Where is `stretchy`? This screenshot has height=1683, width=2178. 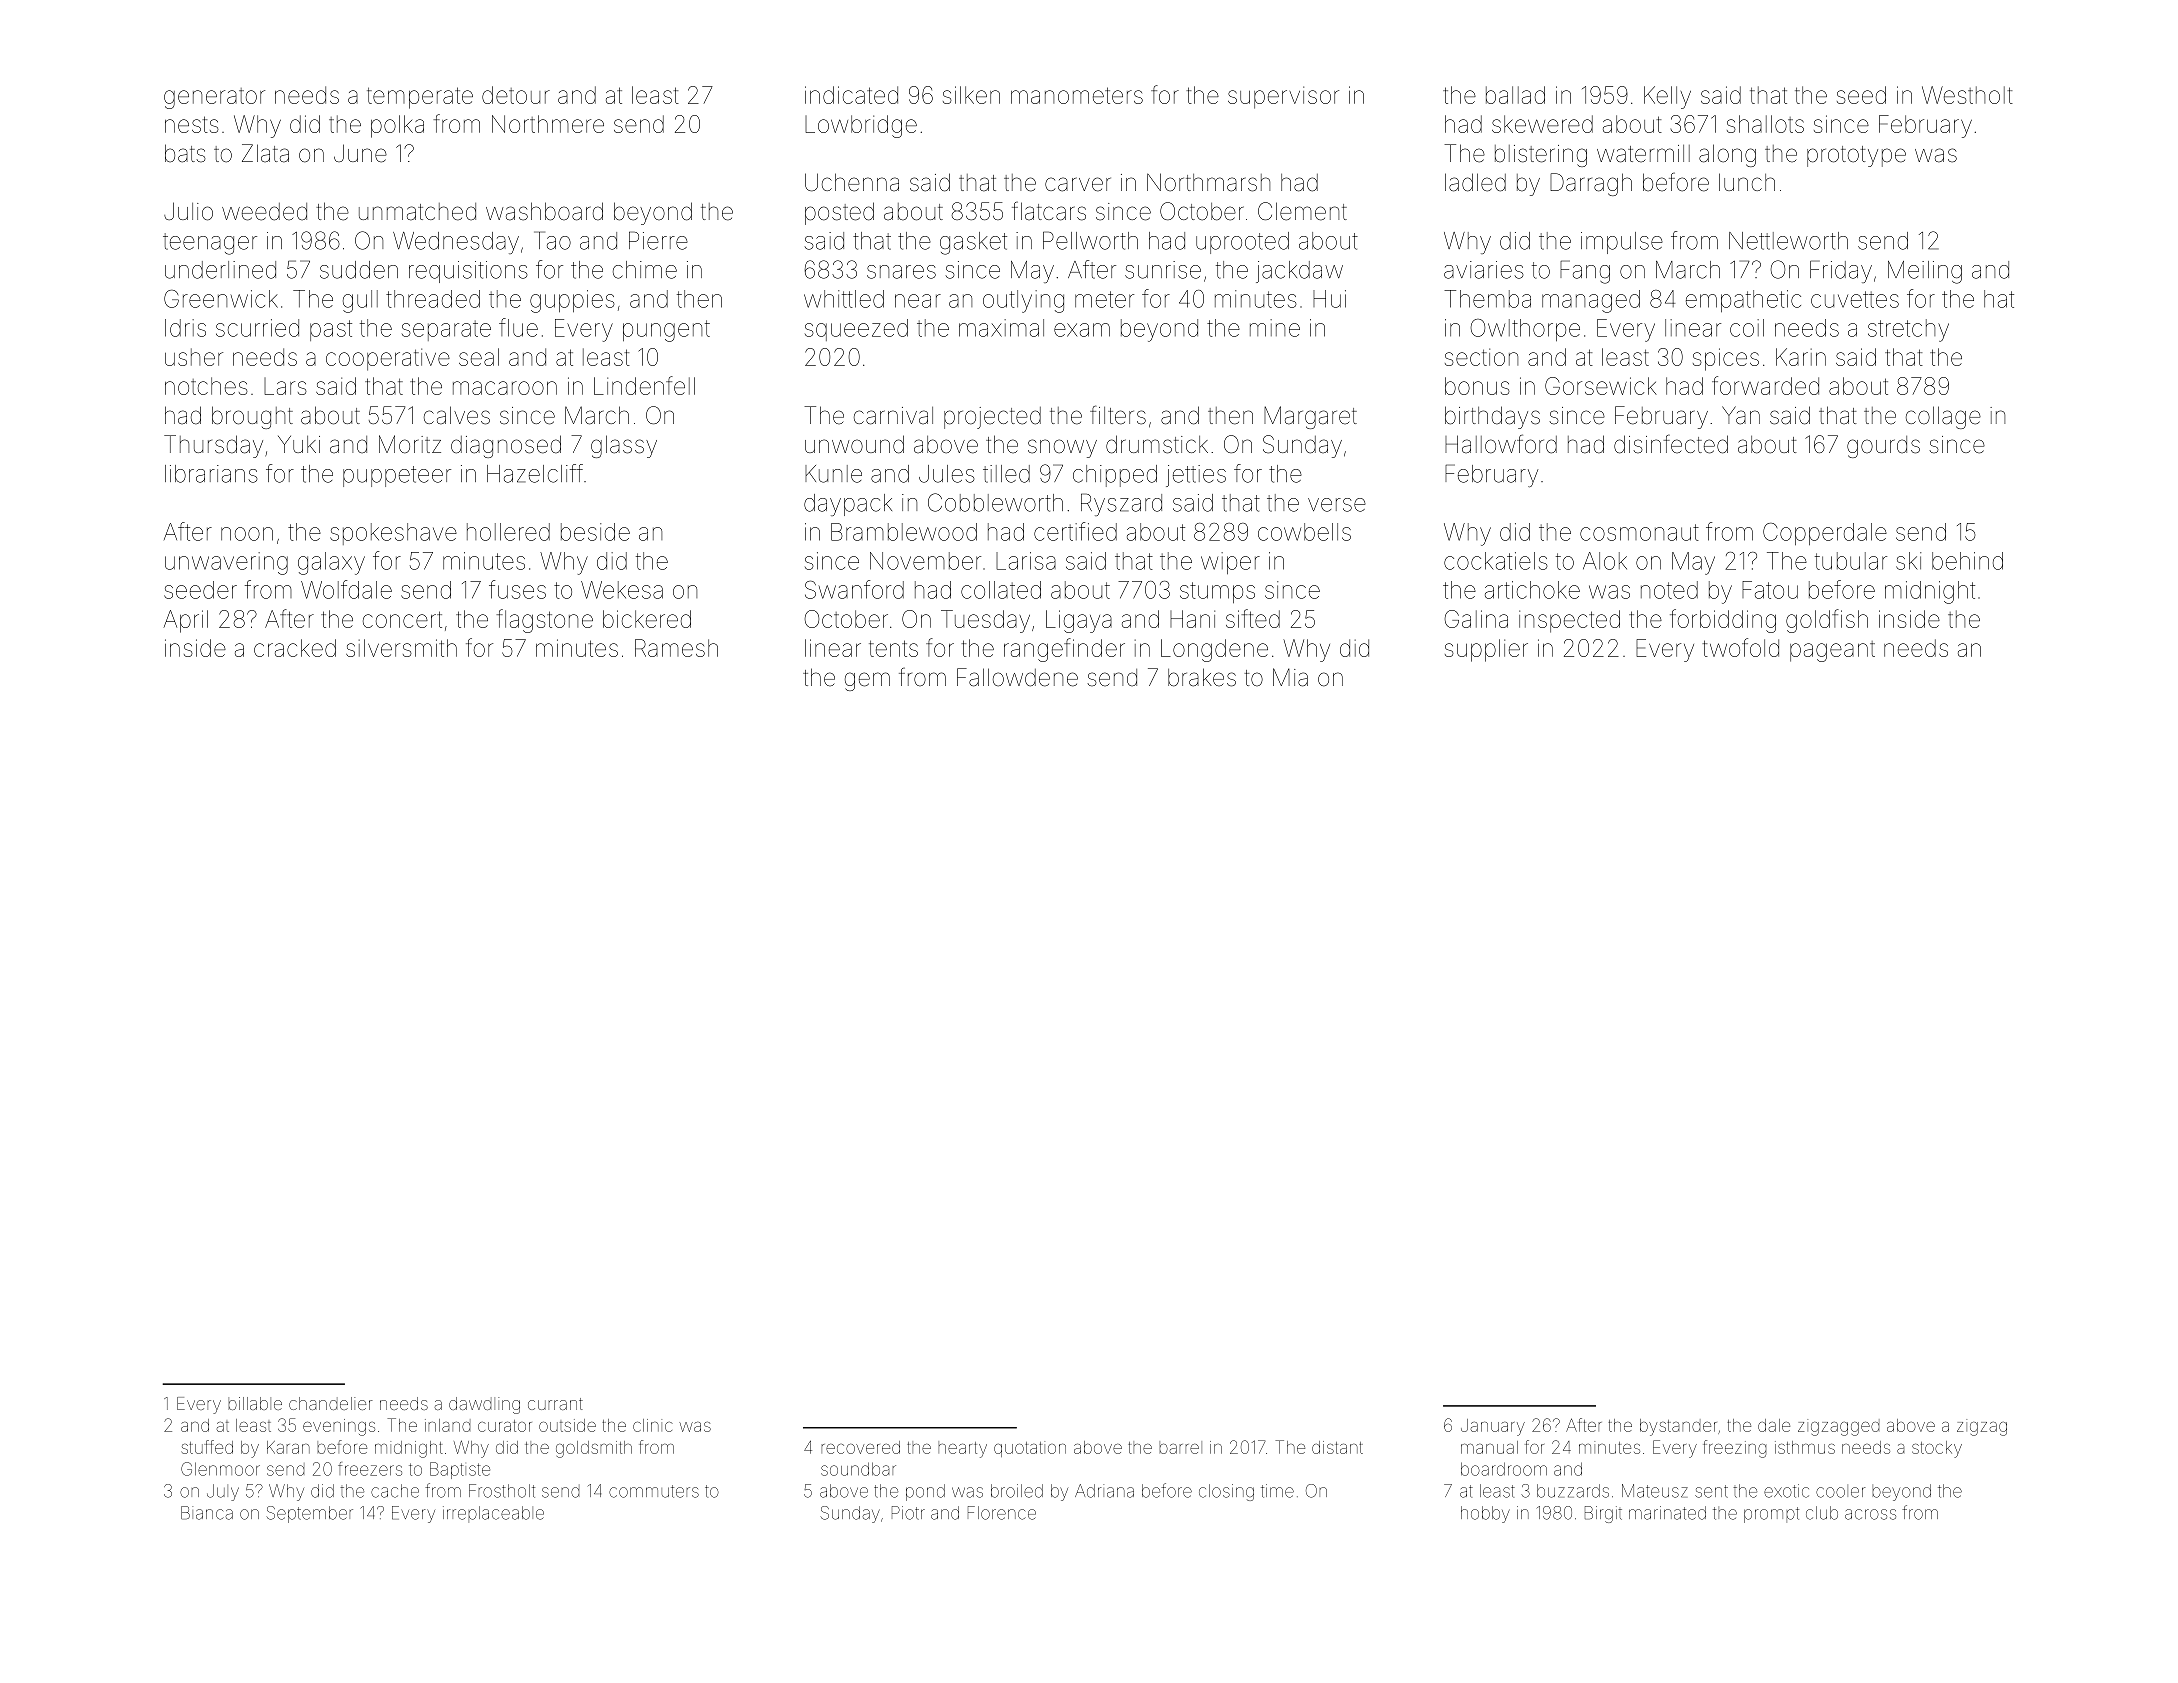
stretchy is located at coordinates (1908, 330).
